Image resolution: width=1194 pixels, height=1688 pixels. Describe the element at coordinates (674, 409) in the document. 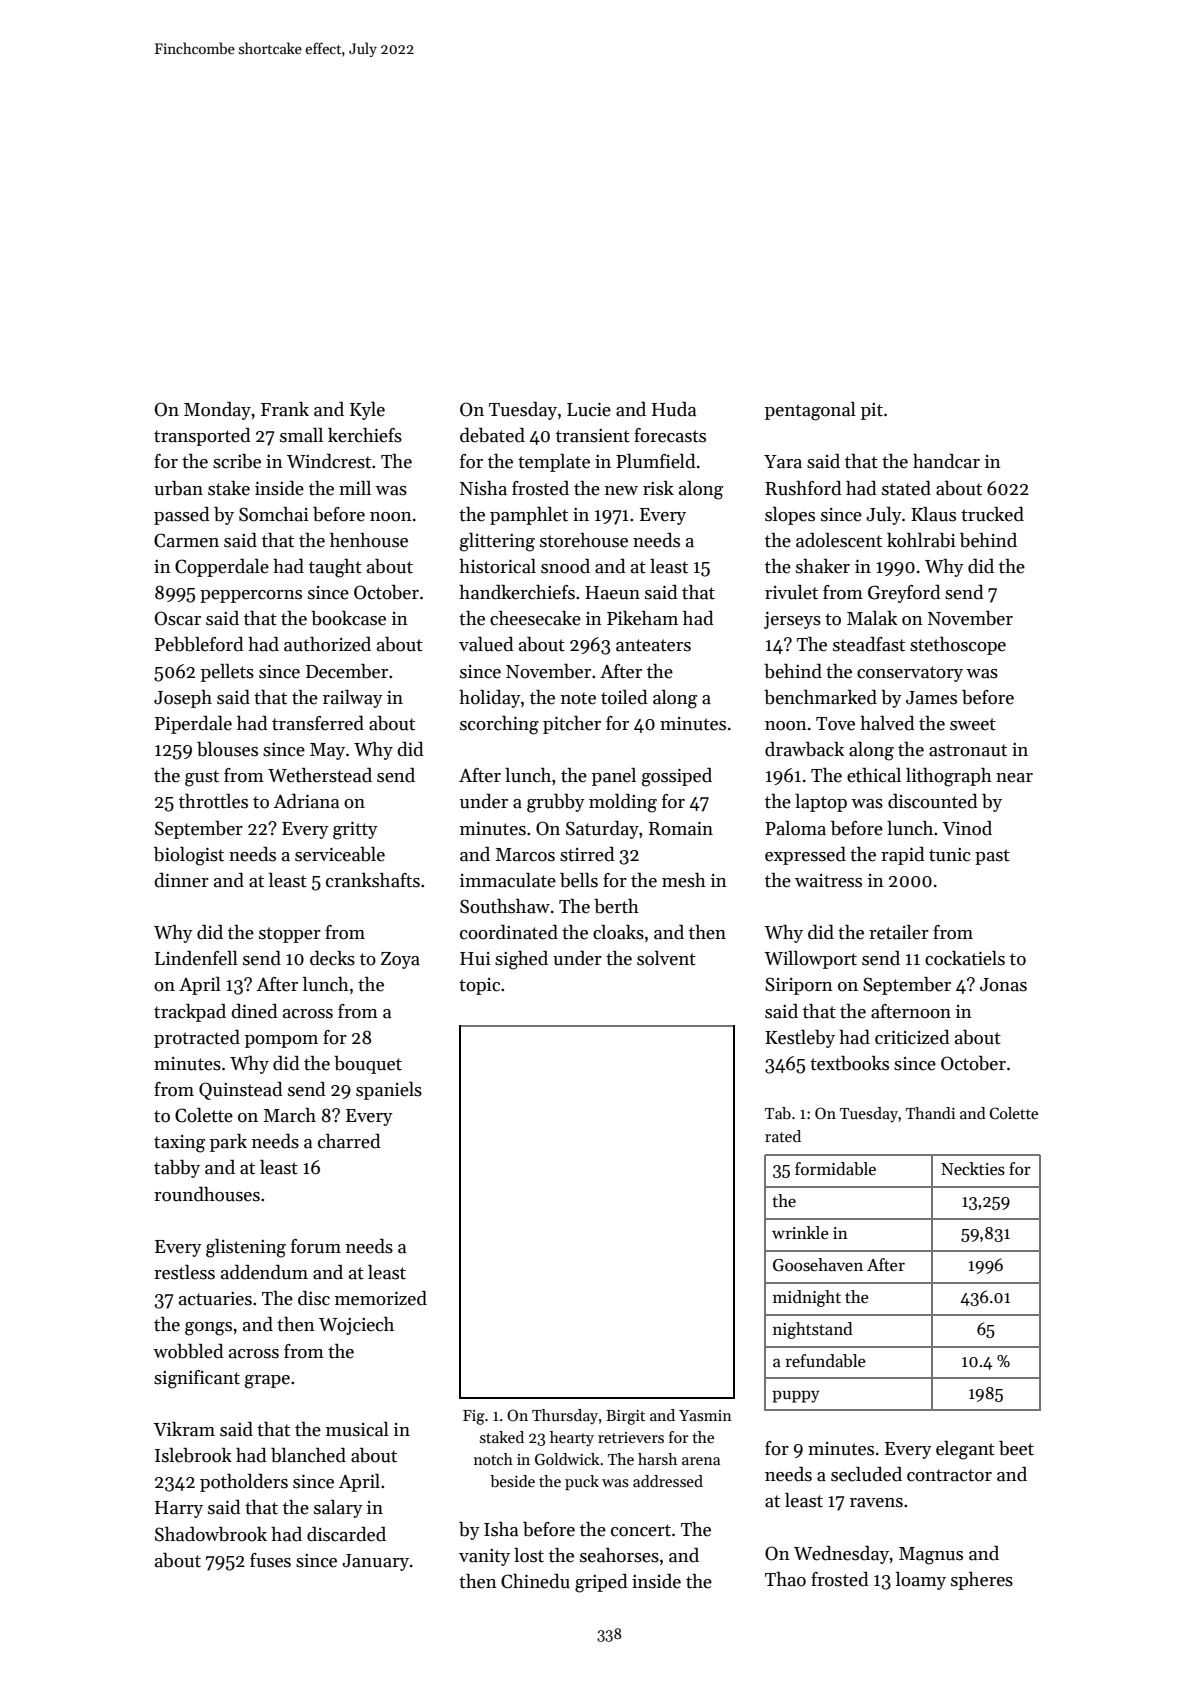

I see `Huda` at that location.
